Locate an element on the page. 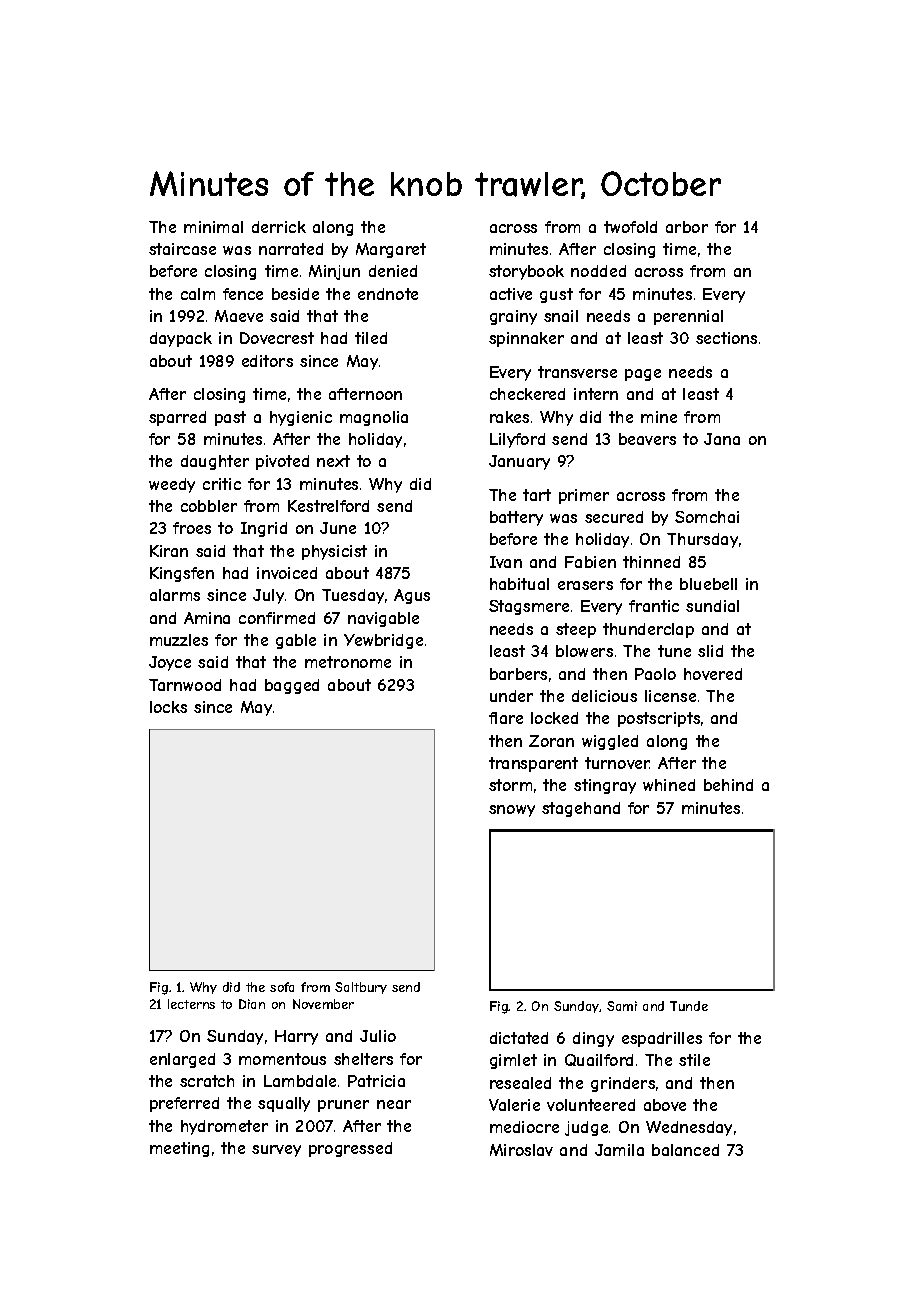  scratch is located at coordinates (207, 1081).
